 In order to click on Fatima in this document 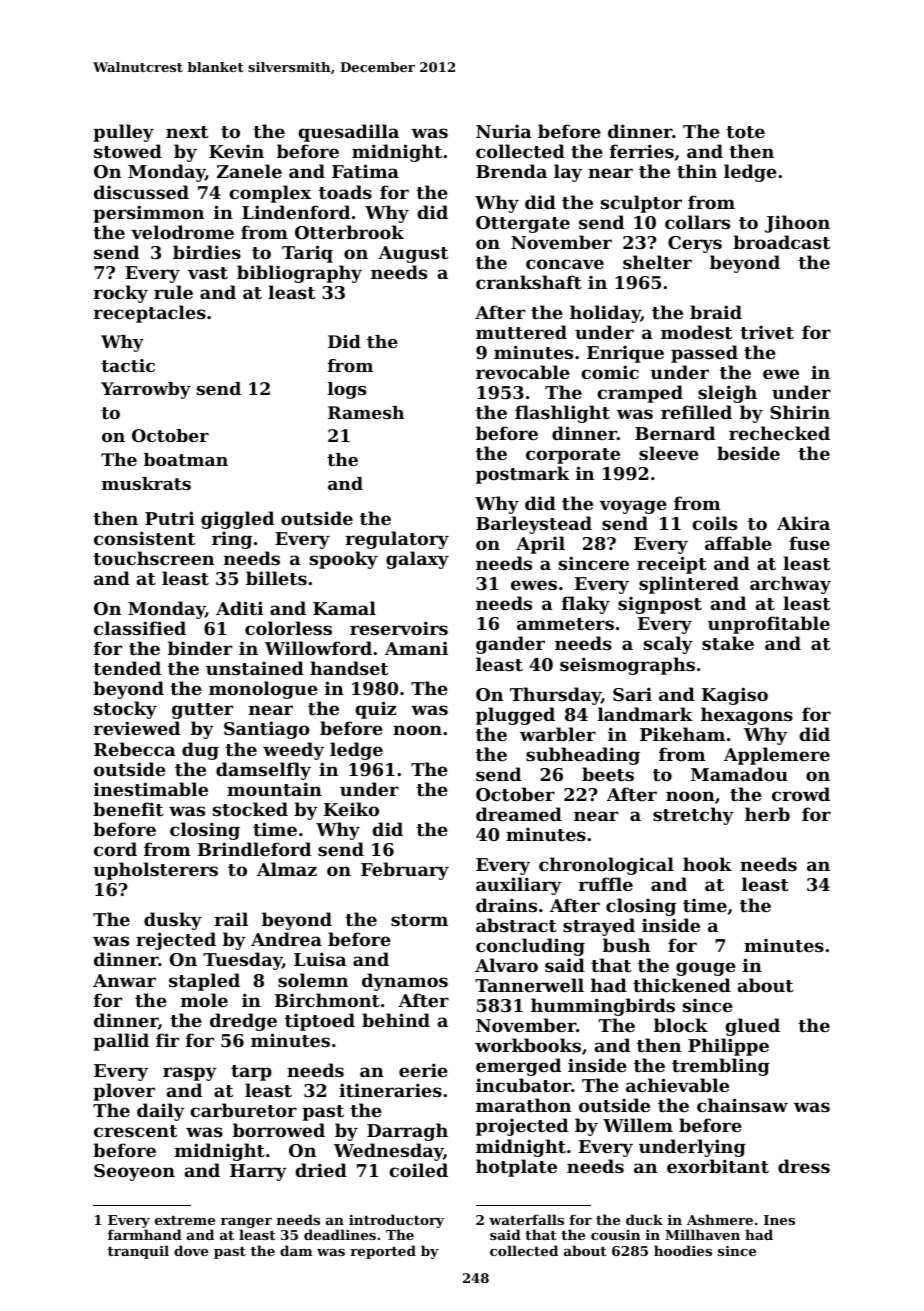, I will do `click(365, 171)`.
